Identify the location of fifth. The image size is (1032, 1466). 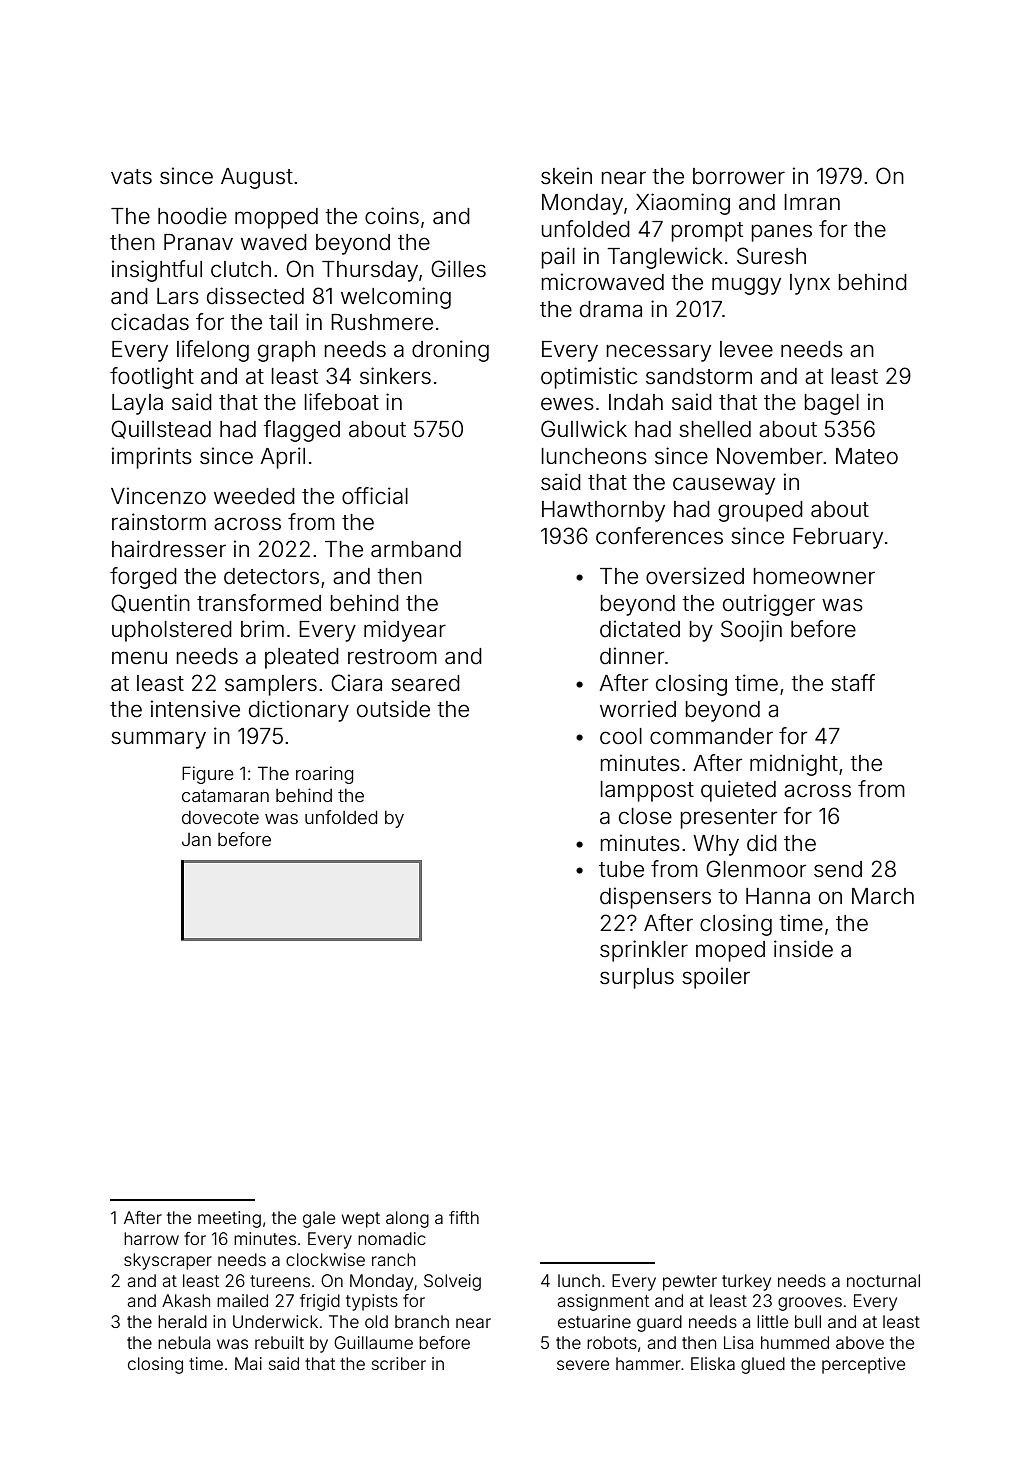
(464, 1217).
